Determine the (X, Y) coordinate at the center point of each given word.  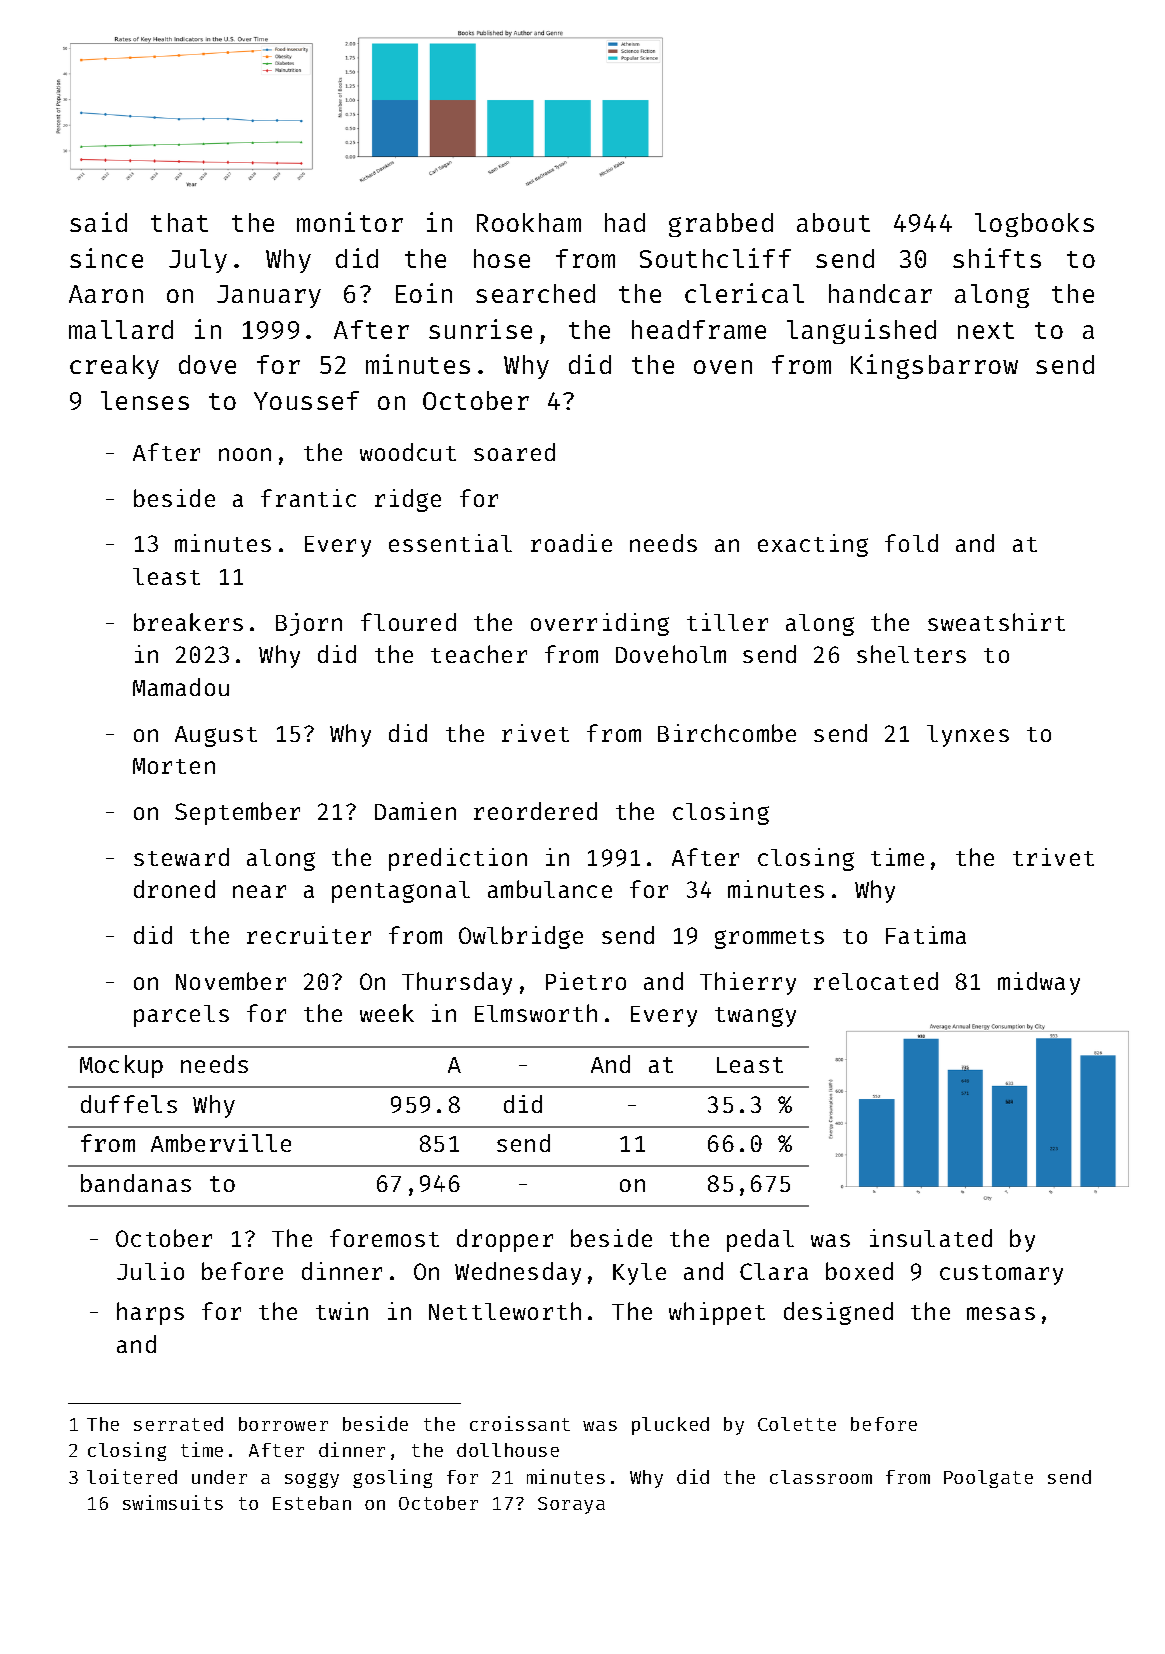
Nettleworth (505, 1311)
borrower (283, 1424)
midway (1039, 983)
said (98, 222)
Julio (150, 1271)
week (387, 1013)
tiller (727, 622)
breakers (188, 622)
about (833, 222)
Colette (797, 1424)
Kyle (639, 1274)
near (259, 891)
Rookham (529, 222)
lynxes (968, 736)
